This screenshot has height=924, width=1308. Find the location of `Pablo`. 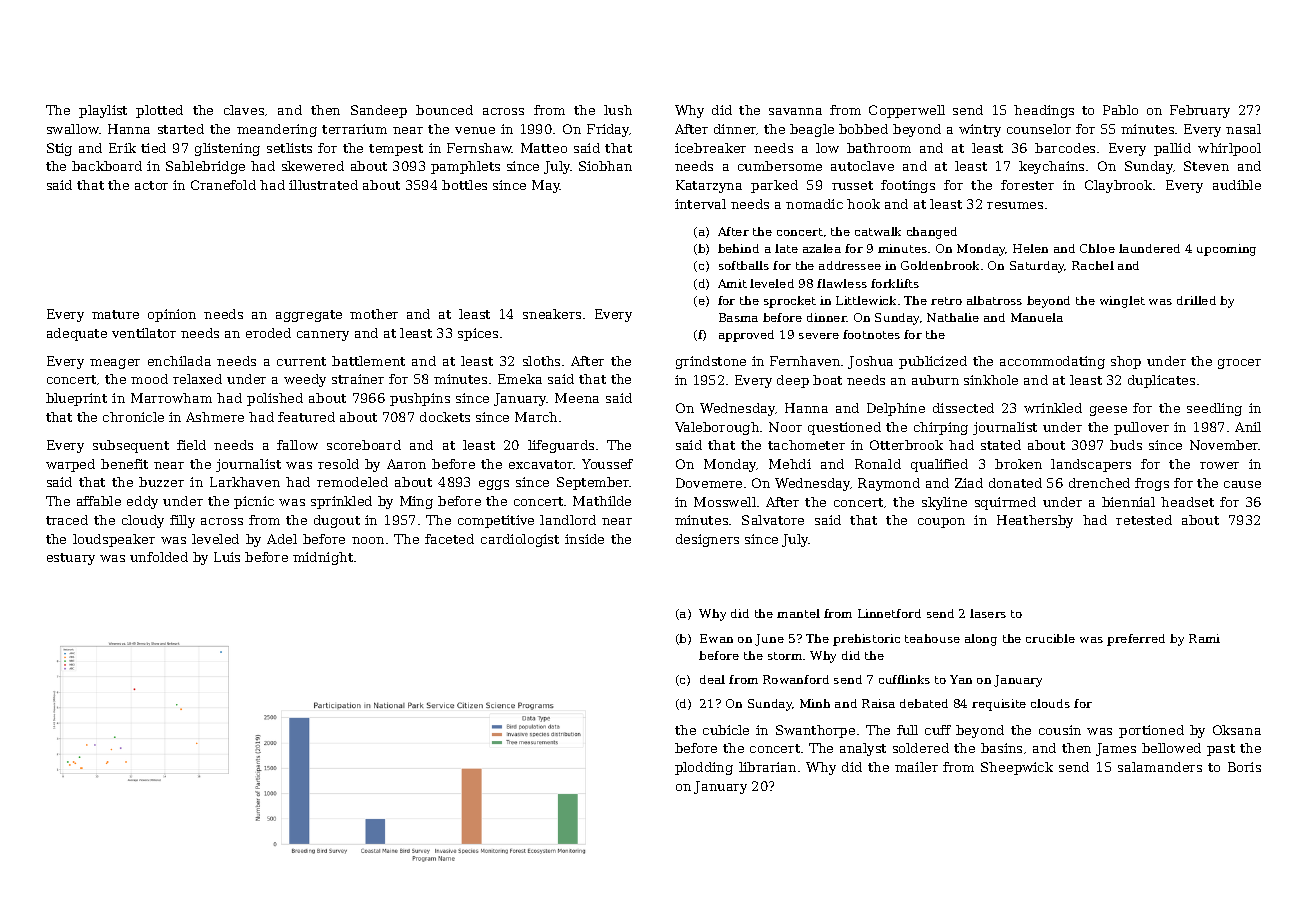

Pablo is located at coordinates (1120, 110).
